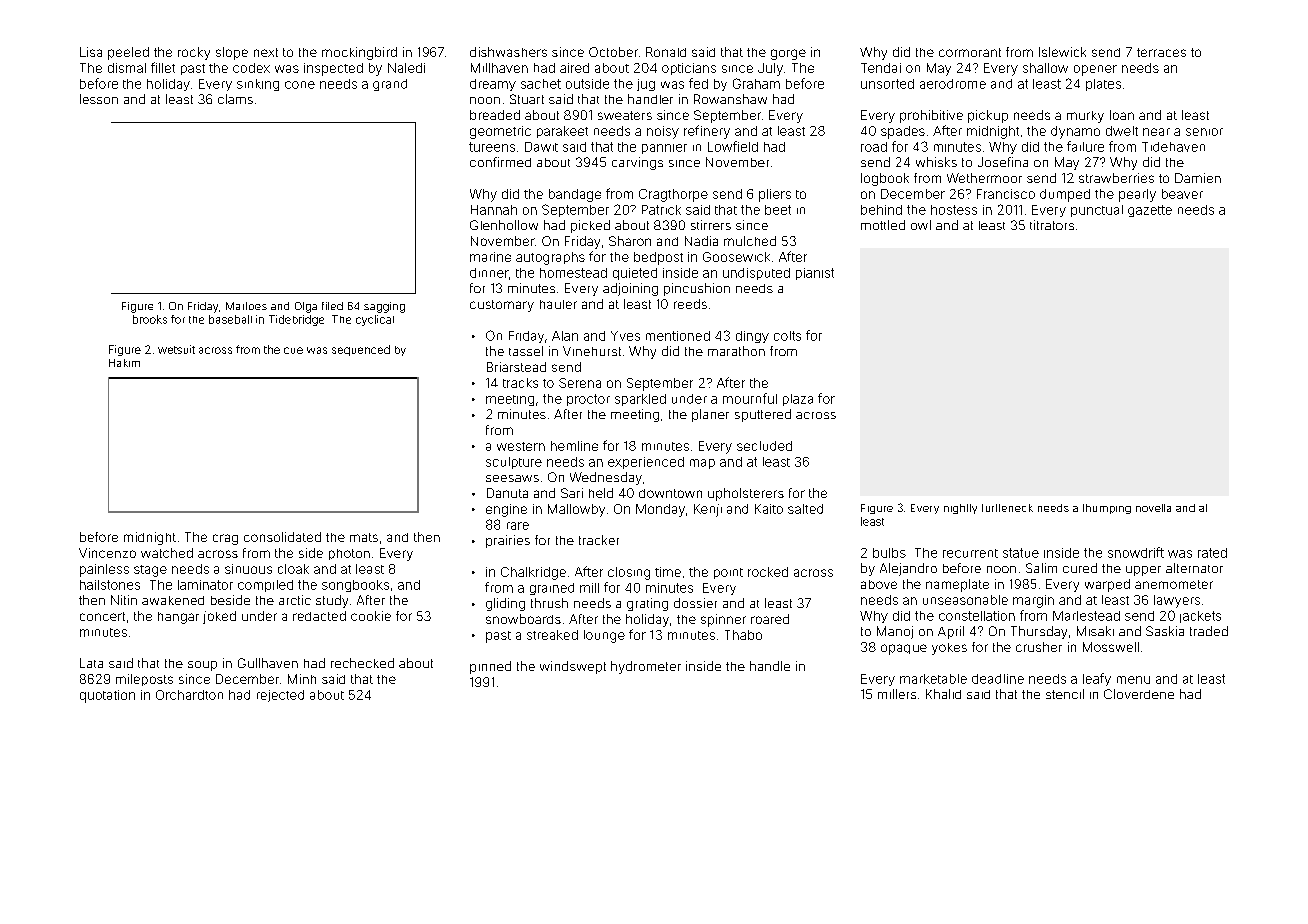 This screenshot has height=924, width=1308. I want to click on hauler, so click(558, 304).
